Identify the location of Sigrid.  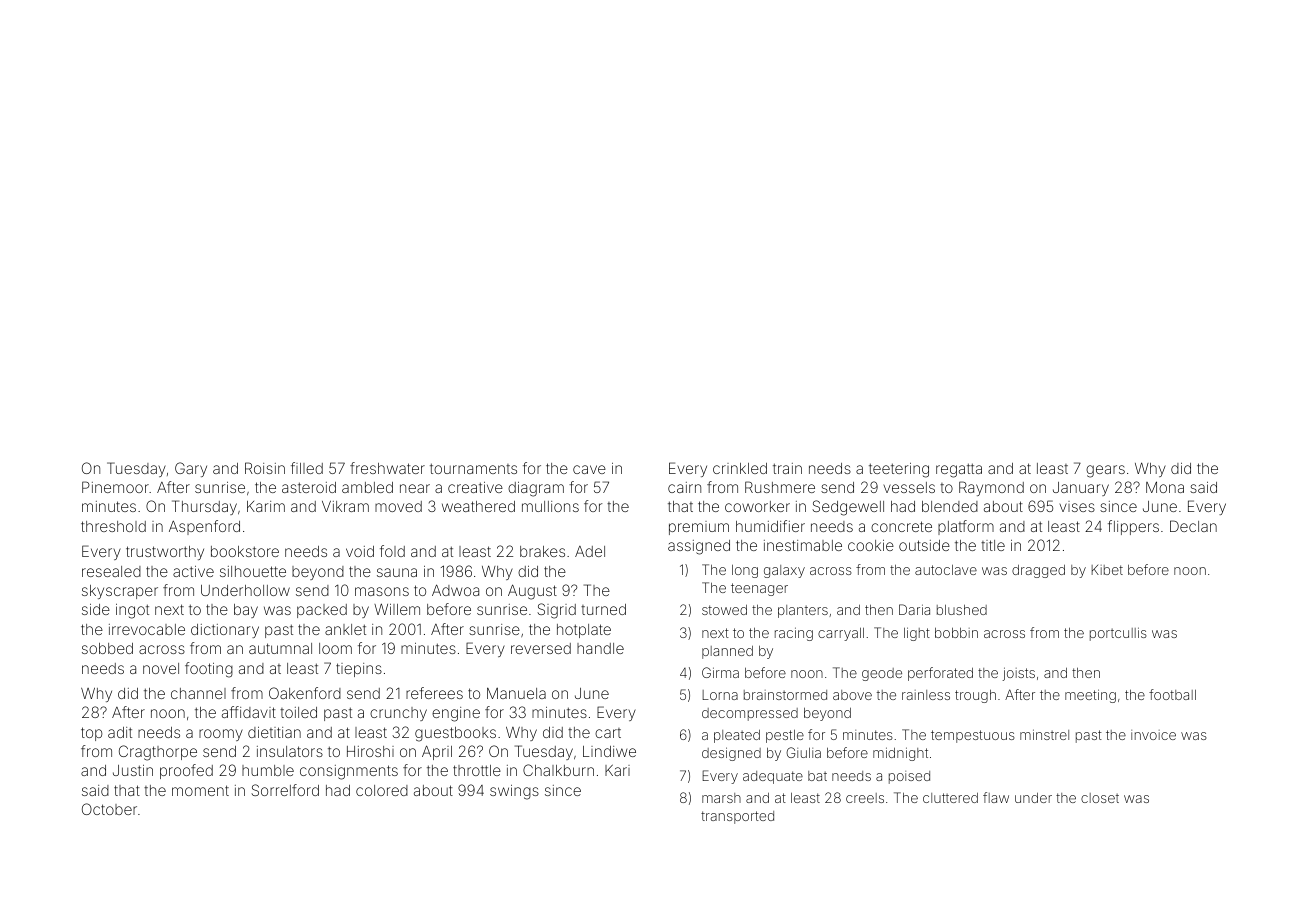
(556, 611).
